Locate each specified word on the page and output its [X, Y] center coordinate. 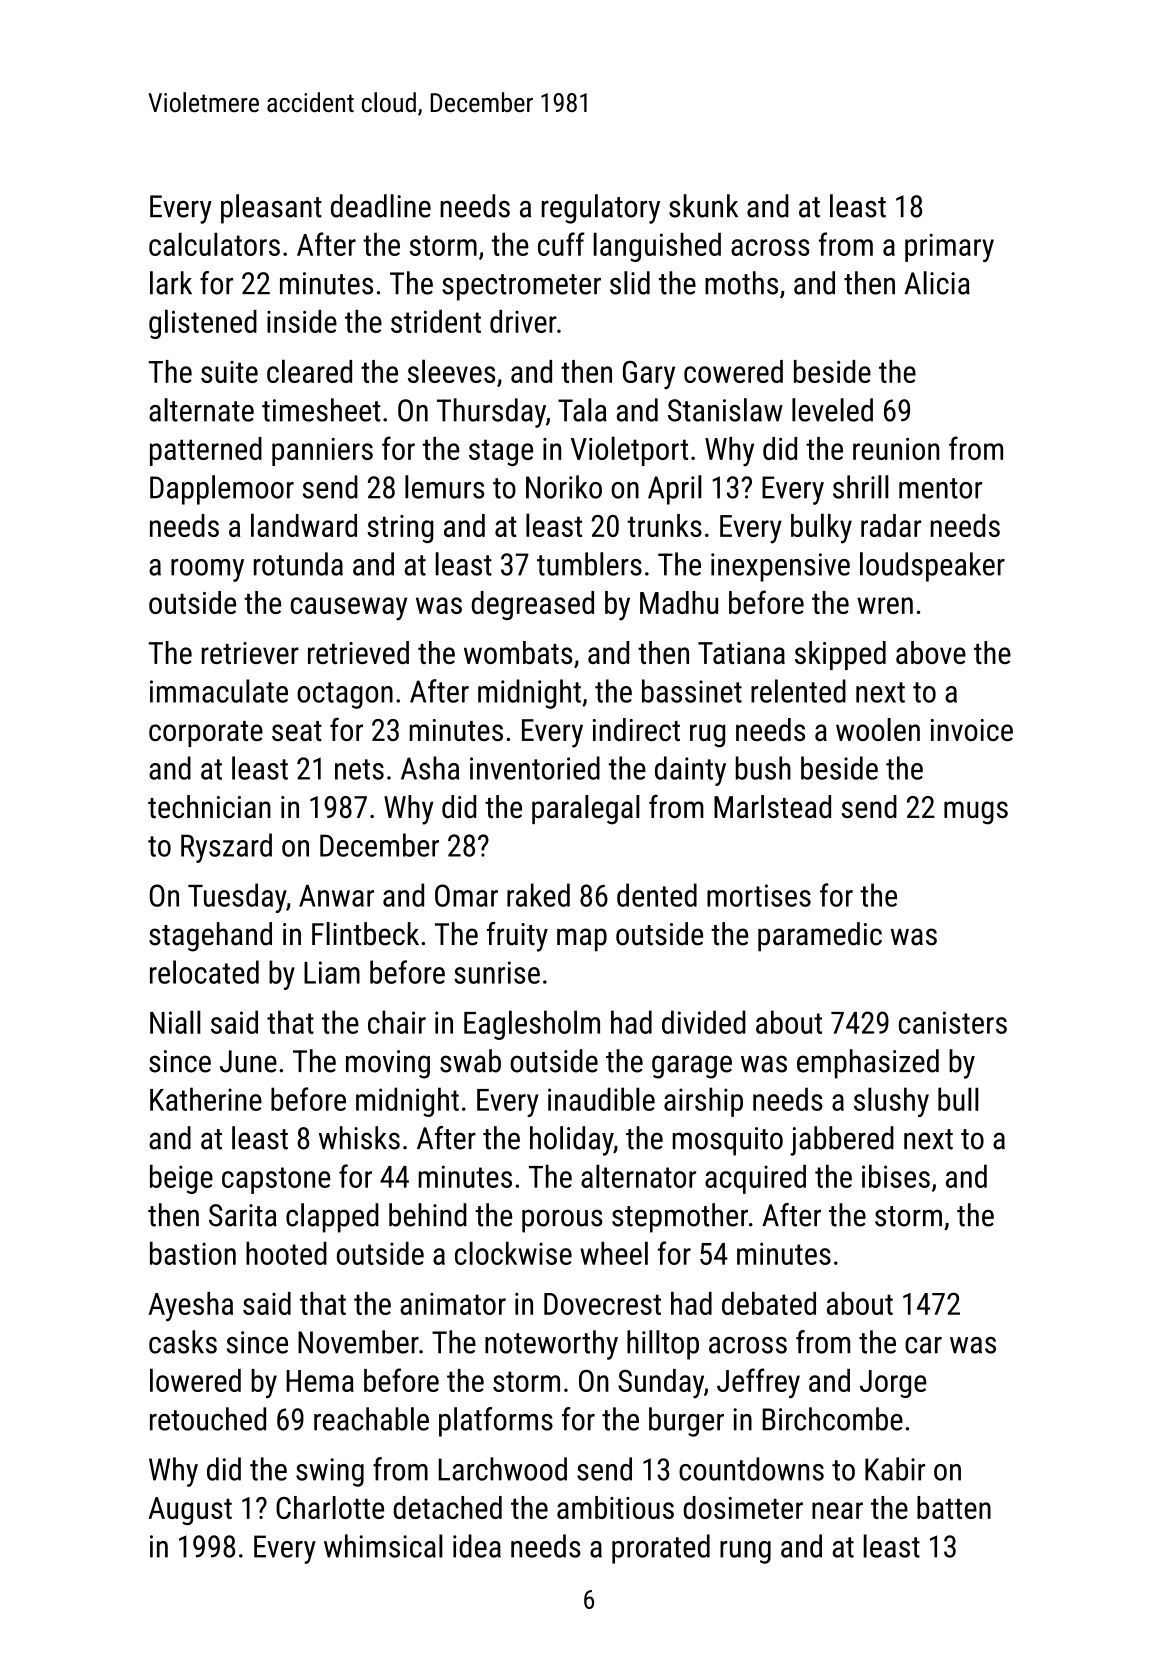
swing [330, 1472]
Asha [430, 768]
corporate [206, 734]
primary [949, 247]
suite [229, 372]
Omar [466, 895]
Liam [332, 972]
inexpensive [780, 567]
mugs [976, 813]
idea [477, 1546]
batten [954, 1507]
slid [630, 283]
